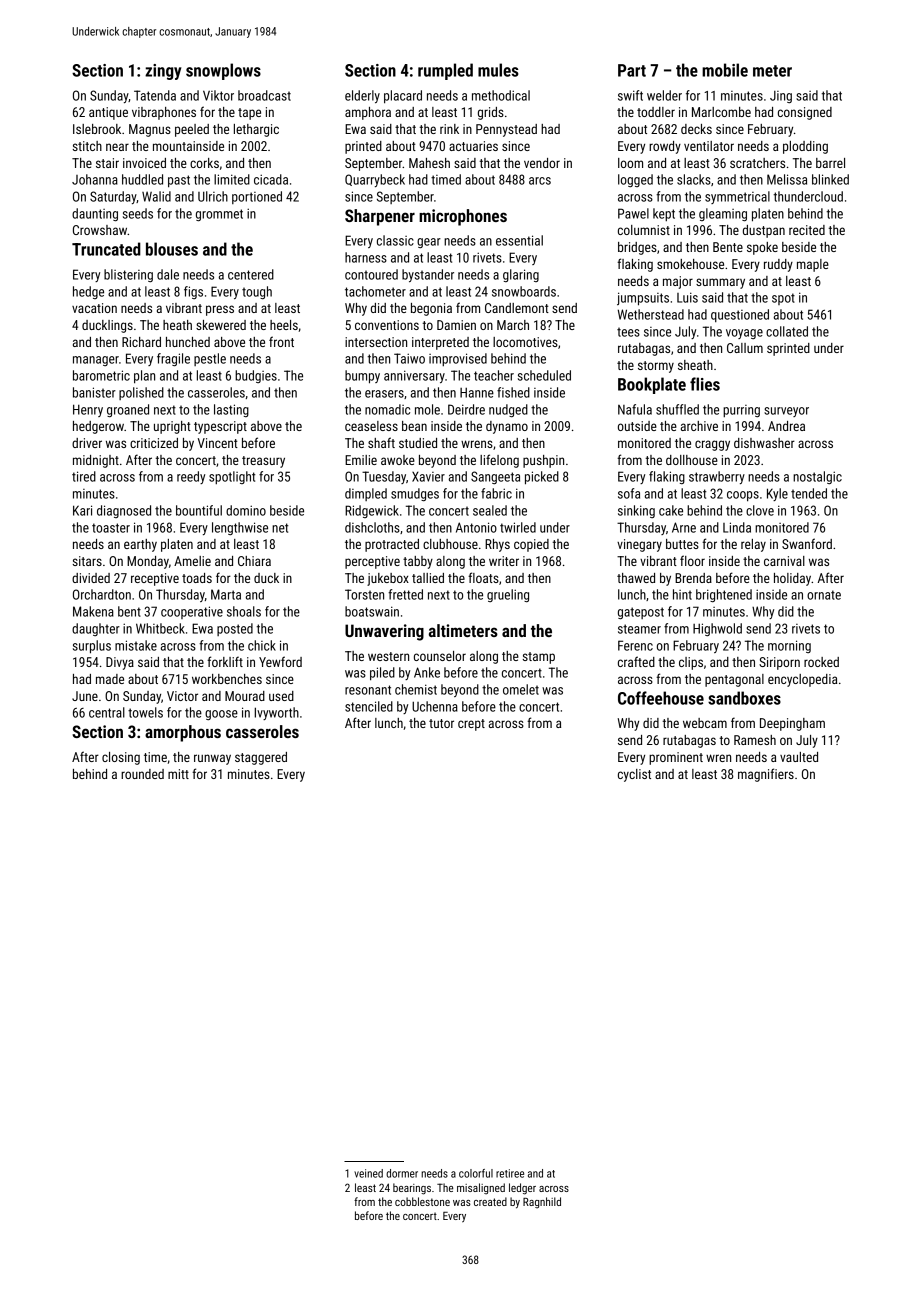 Image resolution: width=924 pixels, height=1308 pixels. Describe the element at coordinates (257, 197) in the screenshot. I see `portioned` at that location.
